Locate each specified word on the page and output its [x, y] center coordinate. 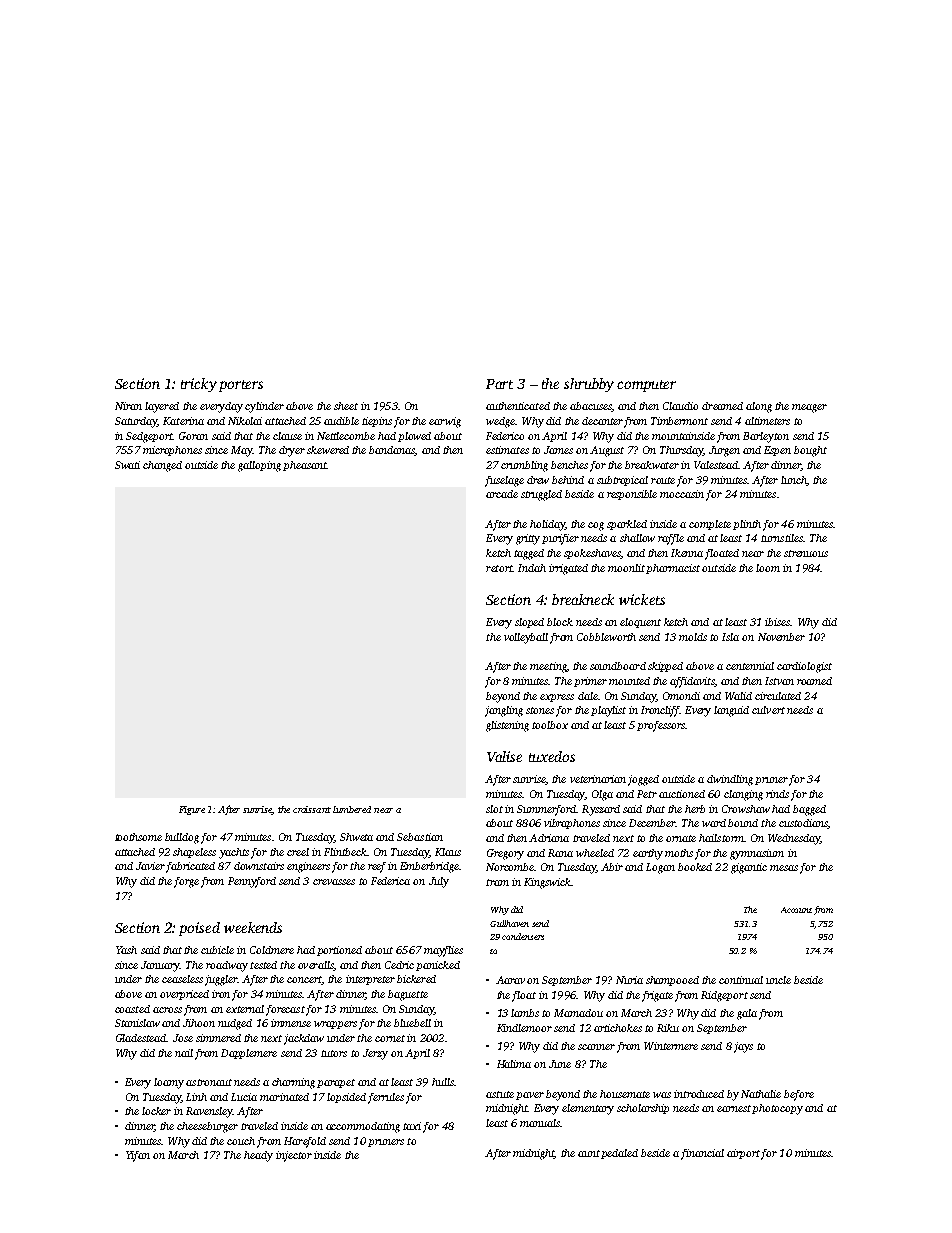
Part [499, 384]
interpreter [370, 980]
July [439, 882]
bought [810, 451]
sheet [346, 406]
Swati [127, 465]
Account [796, 910]
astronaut [209, 1082]
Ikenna [687, 553]
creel [298, 852]
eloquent [640, 623]
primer [590, 682]
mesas [784, 868]
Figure [192, 810]
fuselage [504, 481]
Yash [126, 950]
